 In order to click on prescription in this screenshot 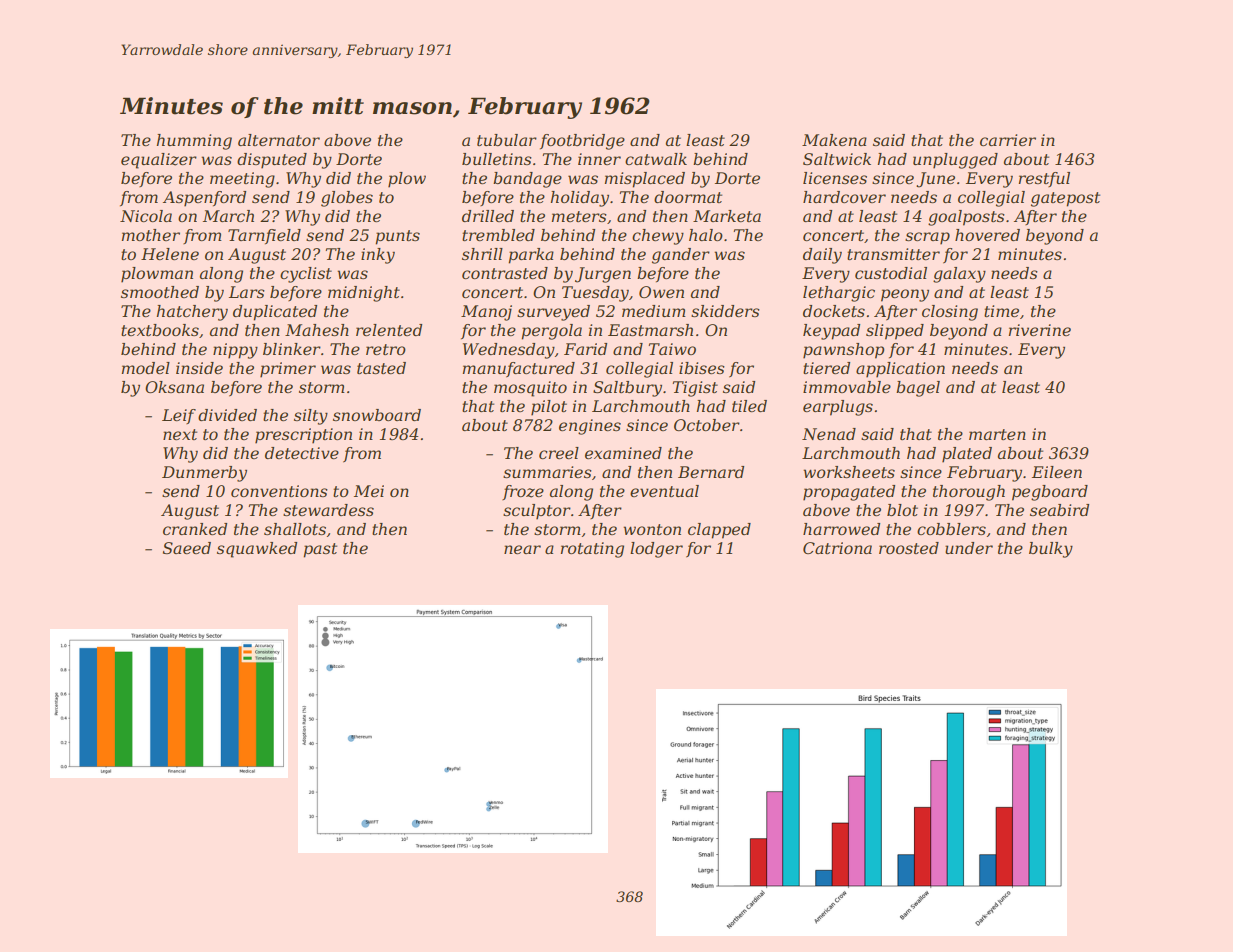, I will do `click(303, 436)`.
